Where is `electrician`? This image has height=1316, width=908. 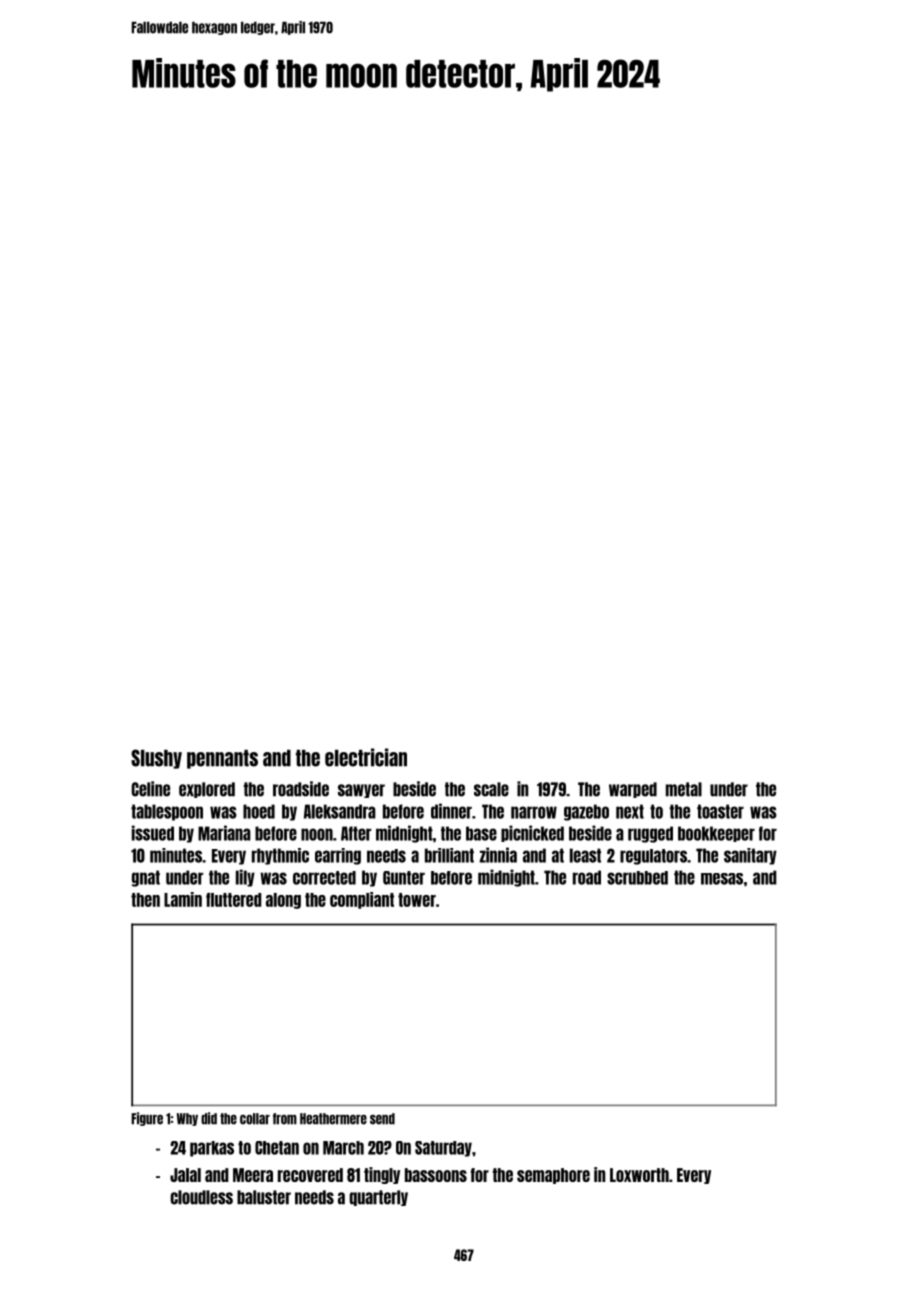
electrician is located at coordinates (366, 757).
